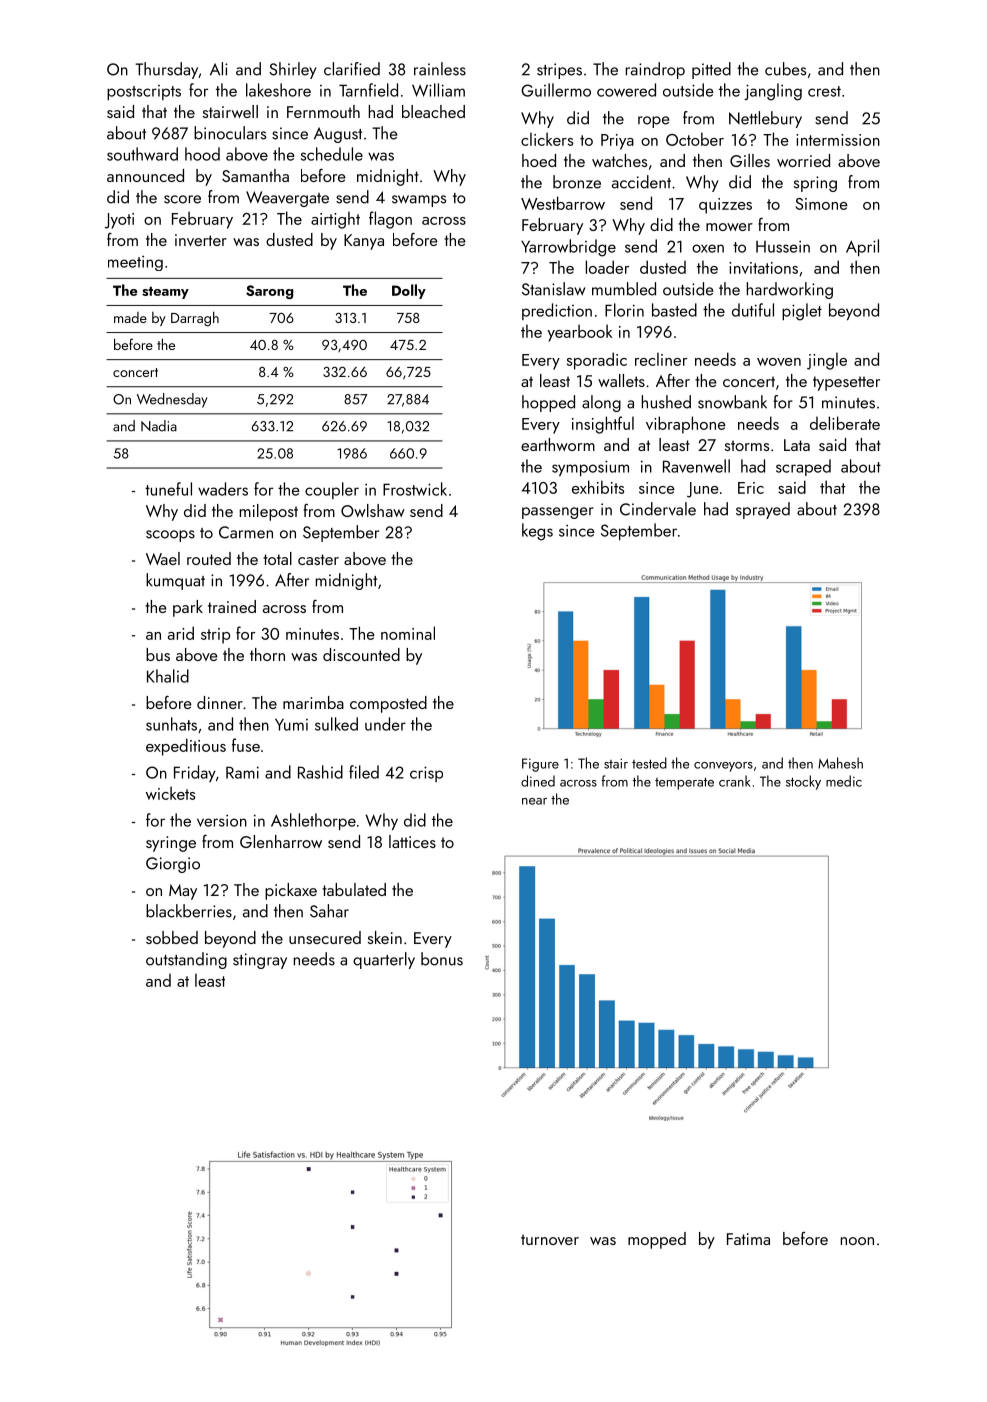 The image size is (987, 1402). Describe the element at coordinates (822, 204) in the screenshot. I see `Simone` at that location.
